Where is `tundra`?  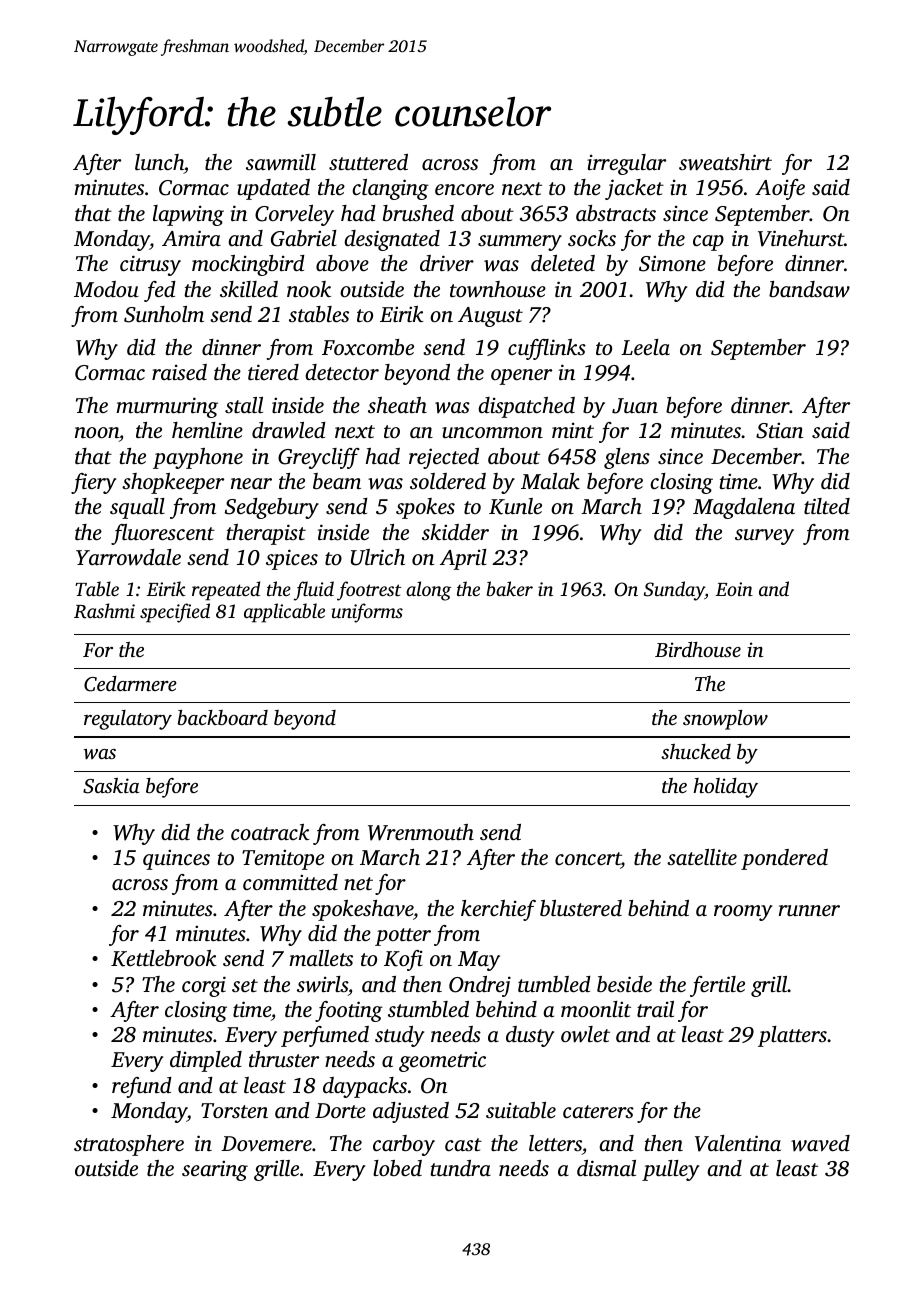
tundra is located at coordinates (460, 1168).
